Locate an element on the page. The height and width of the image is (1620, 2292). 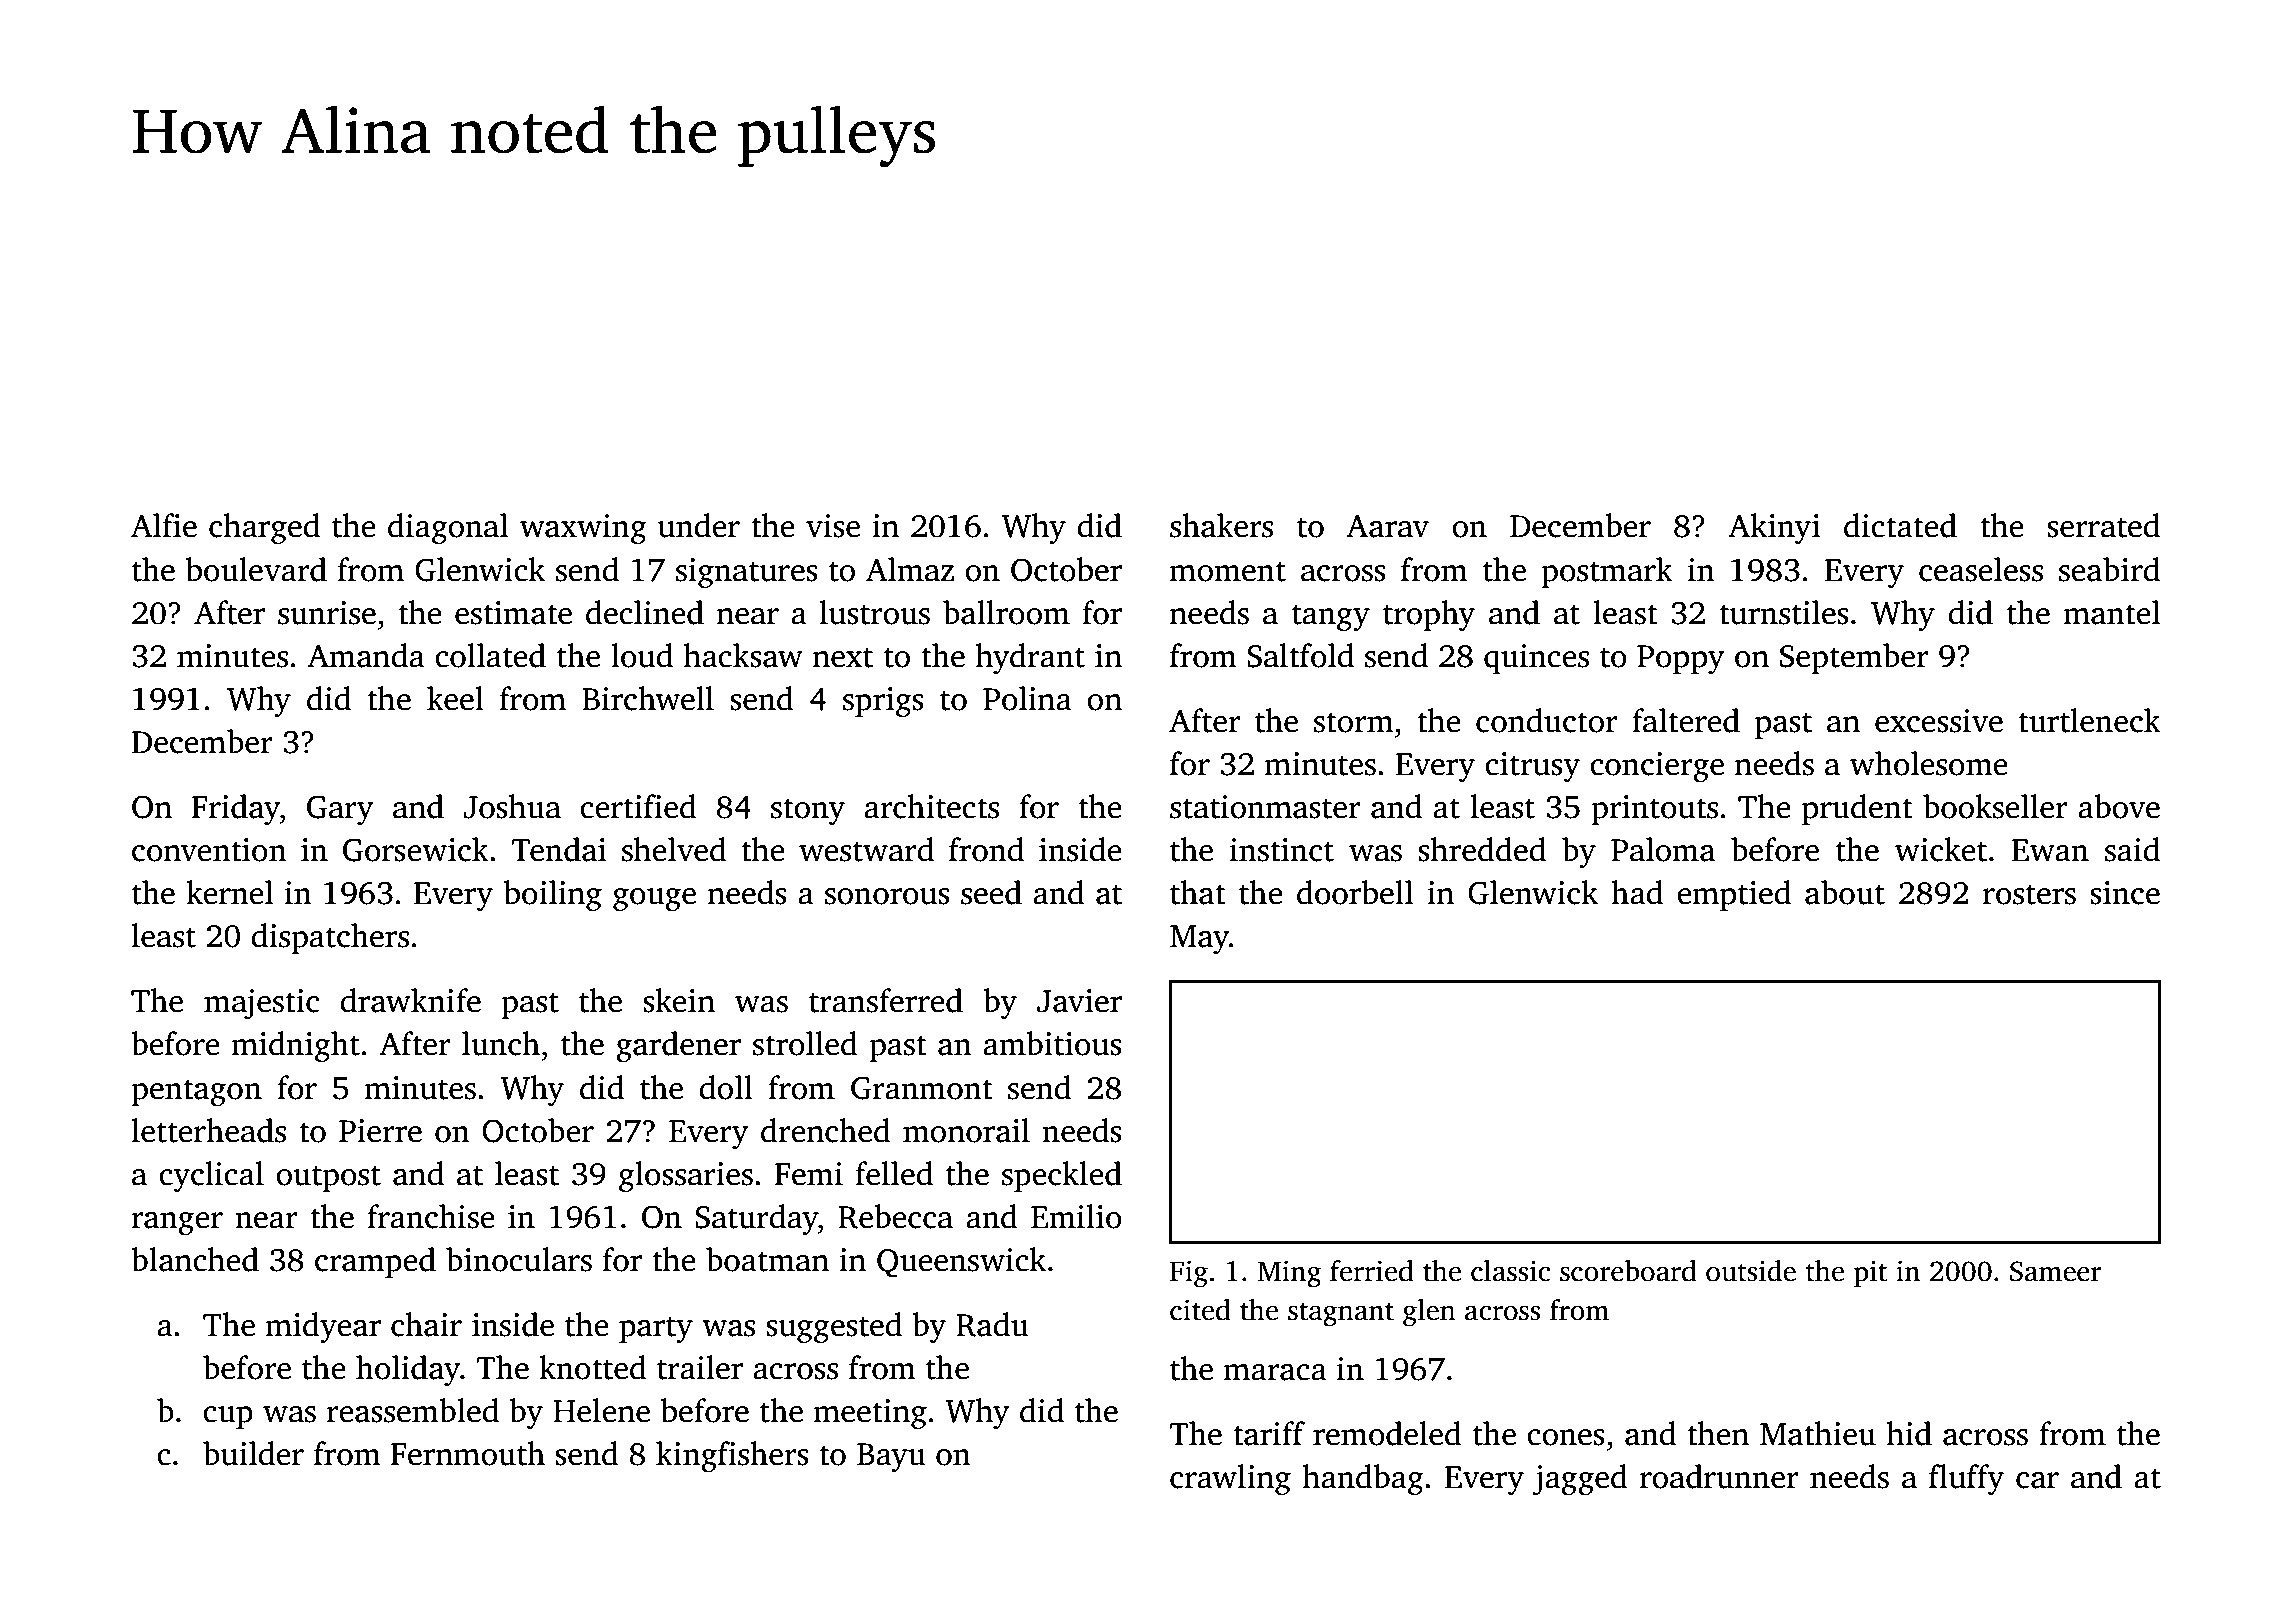
emptied is located at coordinates (1734, 895).
